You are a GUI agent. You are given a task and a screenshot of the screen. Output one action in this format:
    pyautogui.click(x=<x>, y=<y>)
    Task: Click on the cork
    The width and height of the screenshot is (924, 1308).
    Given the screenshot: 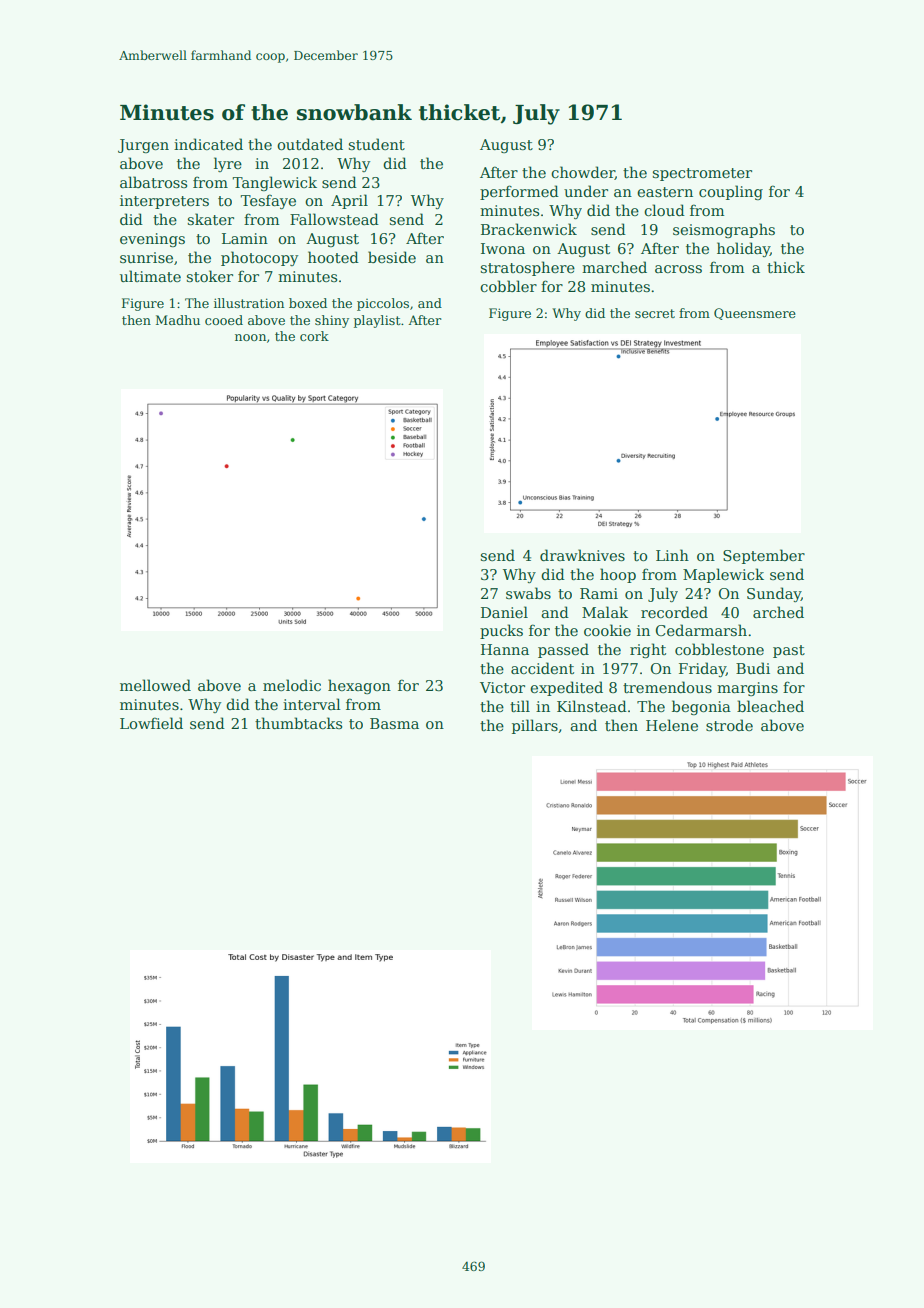 What is the action you would take?
    pyautogui.click(x=314, y=336)
